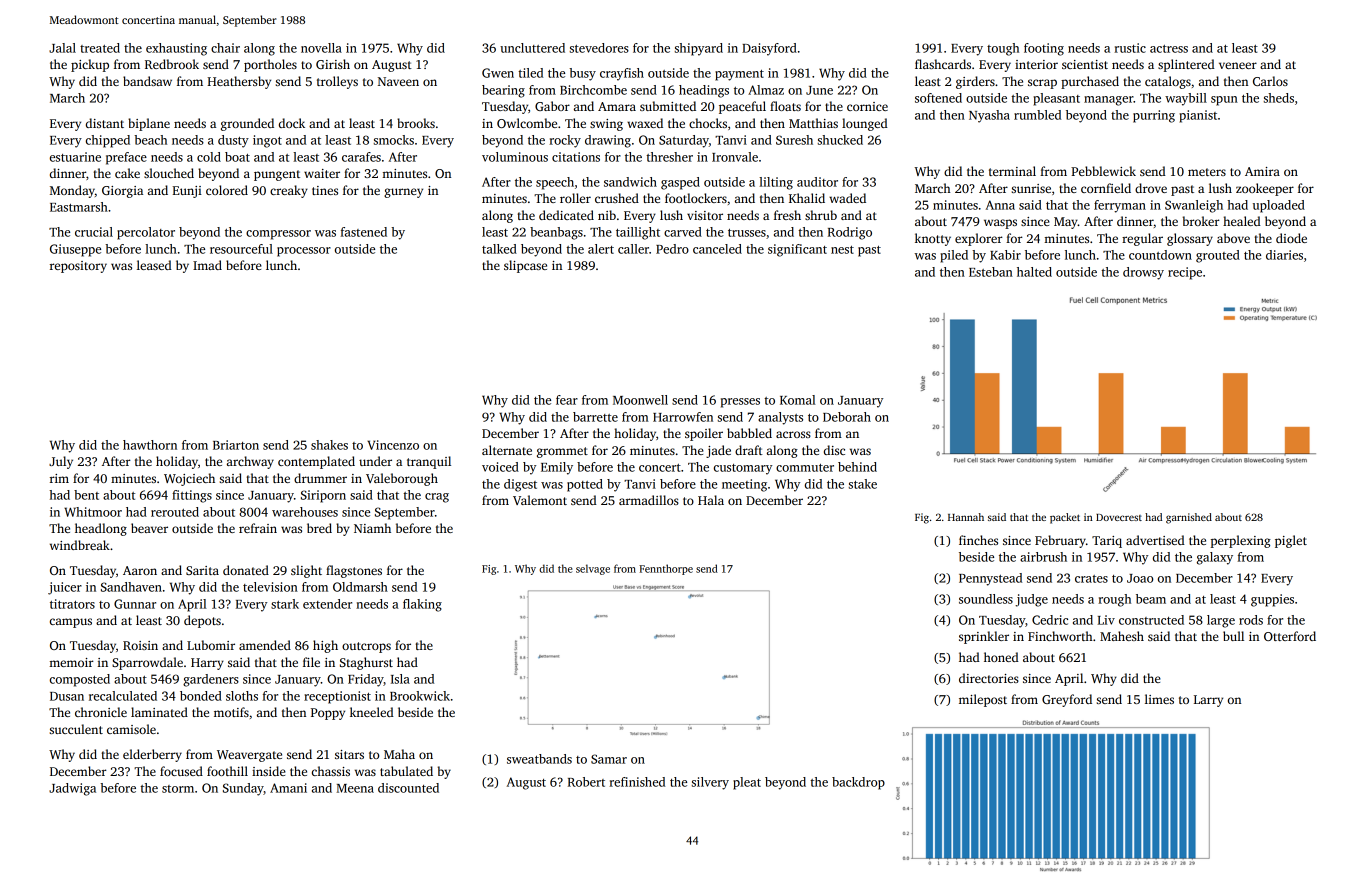 The width and height of the screenshot is (1372, 887). What do you see at coordinates (599, 48) in the screenshot?
I see `stevedores` at bounding box center [599, 48].
